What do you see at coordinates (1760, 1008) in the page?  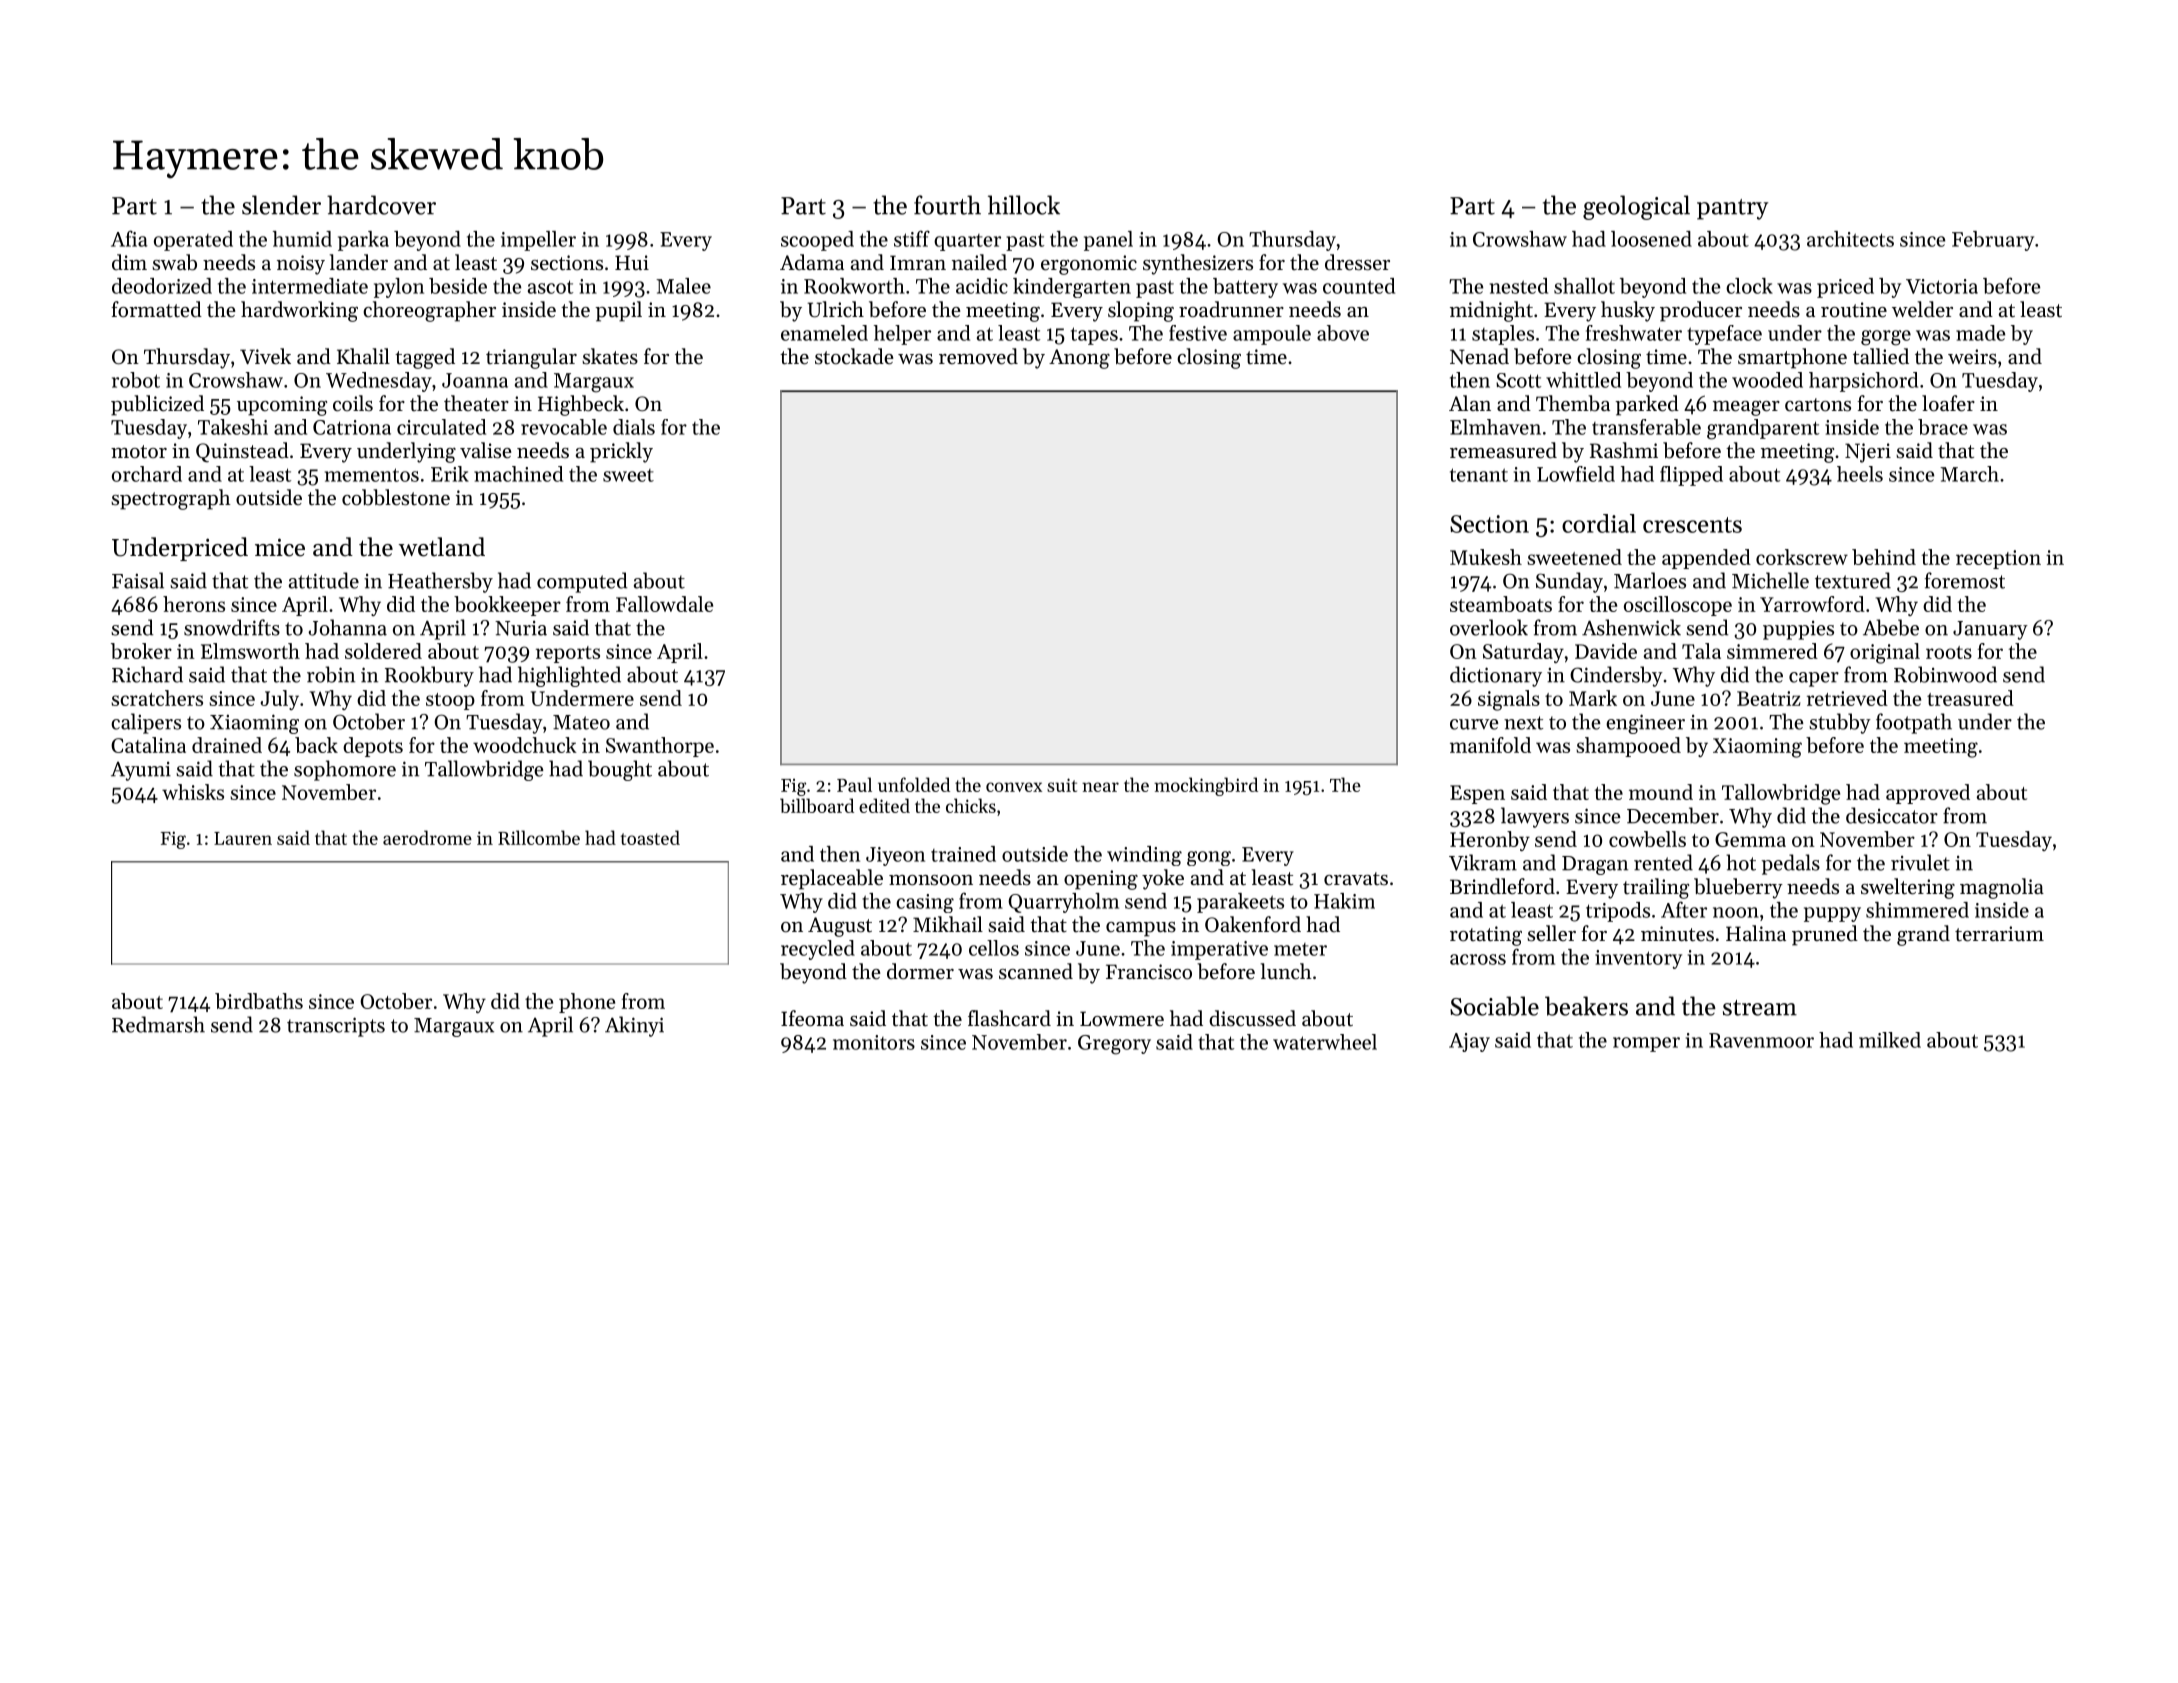 I see `stream` at bounding box center [1760, 1008].
